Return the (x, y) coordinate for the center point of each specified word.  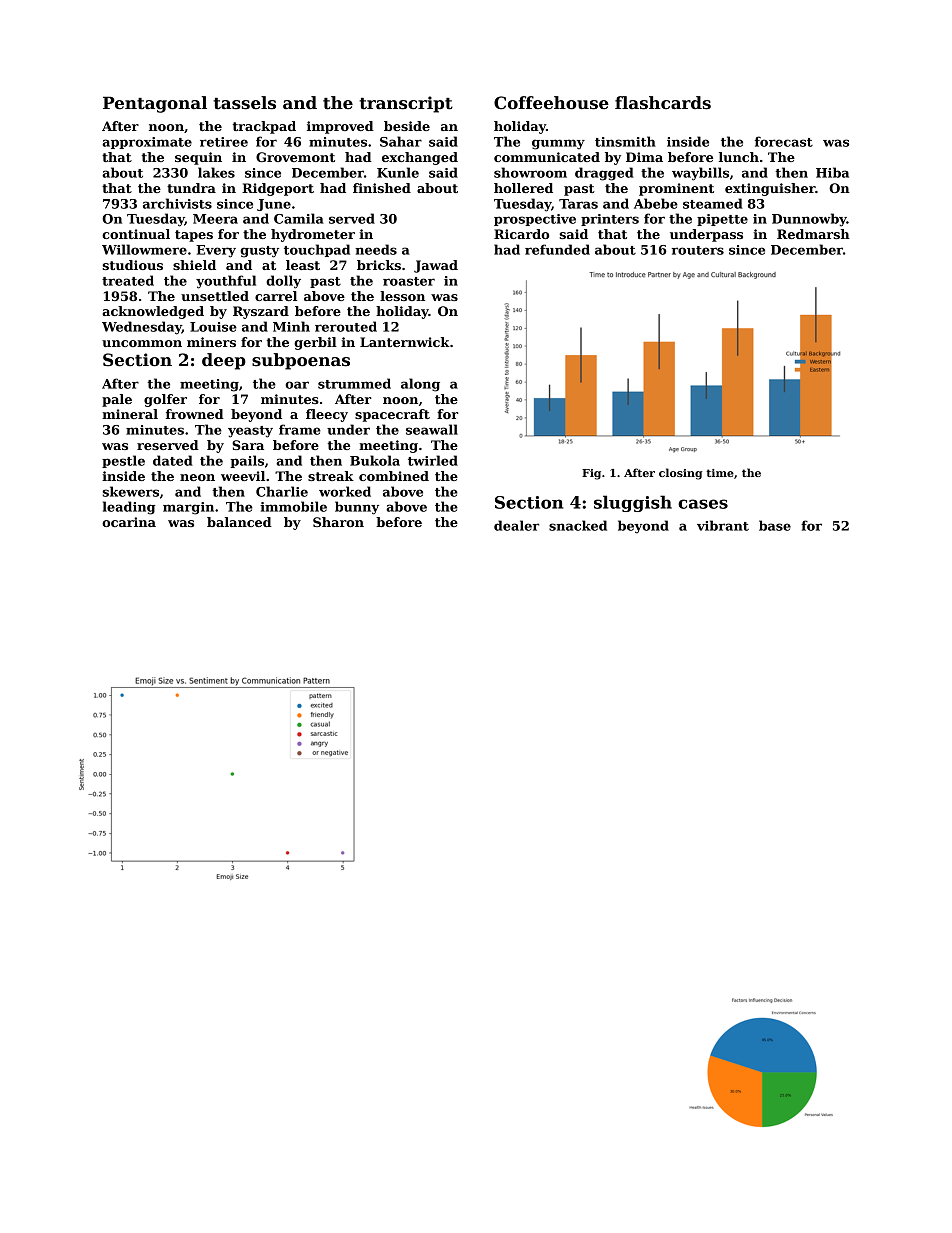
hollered (523, 188)
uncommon (142, 343)
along (420, 385)
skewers (130, 491)
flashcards (663, 103)
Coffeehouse (551, 103)
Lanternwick (405, 342)
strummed (354, 383)
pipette (722, 220)
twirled (433, 460)
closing (680, 474)
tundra (191, 188)
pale (117, 400)
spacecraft (392, 415)
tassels (244, 103)
